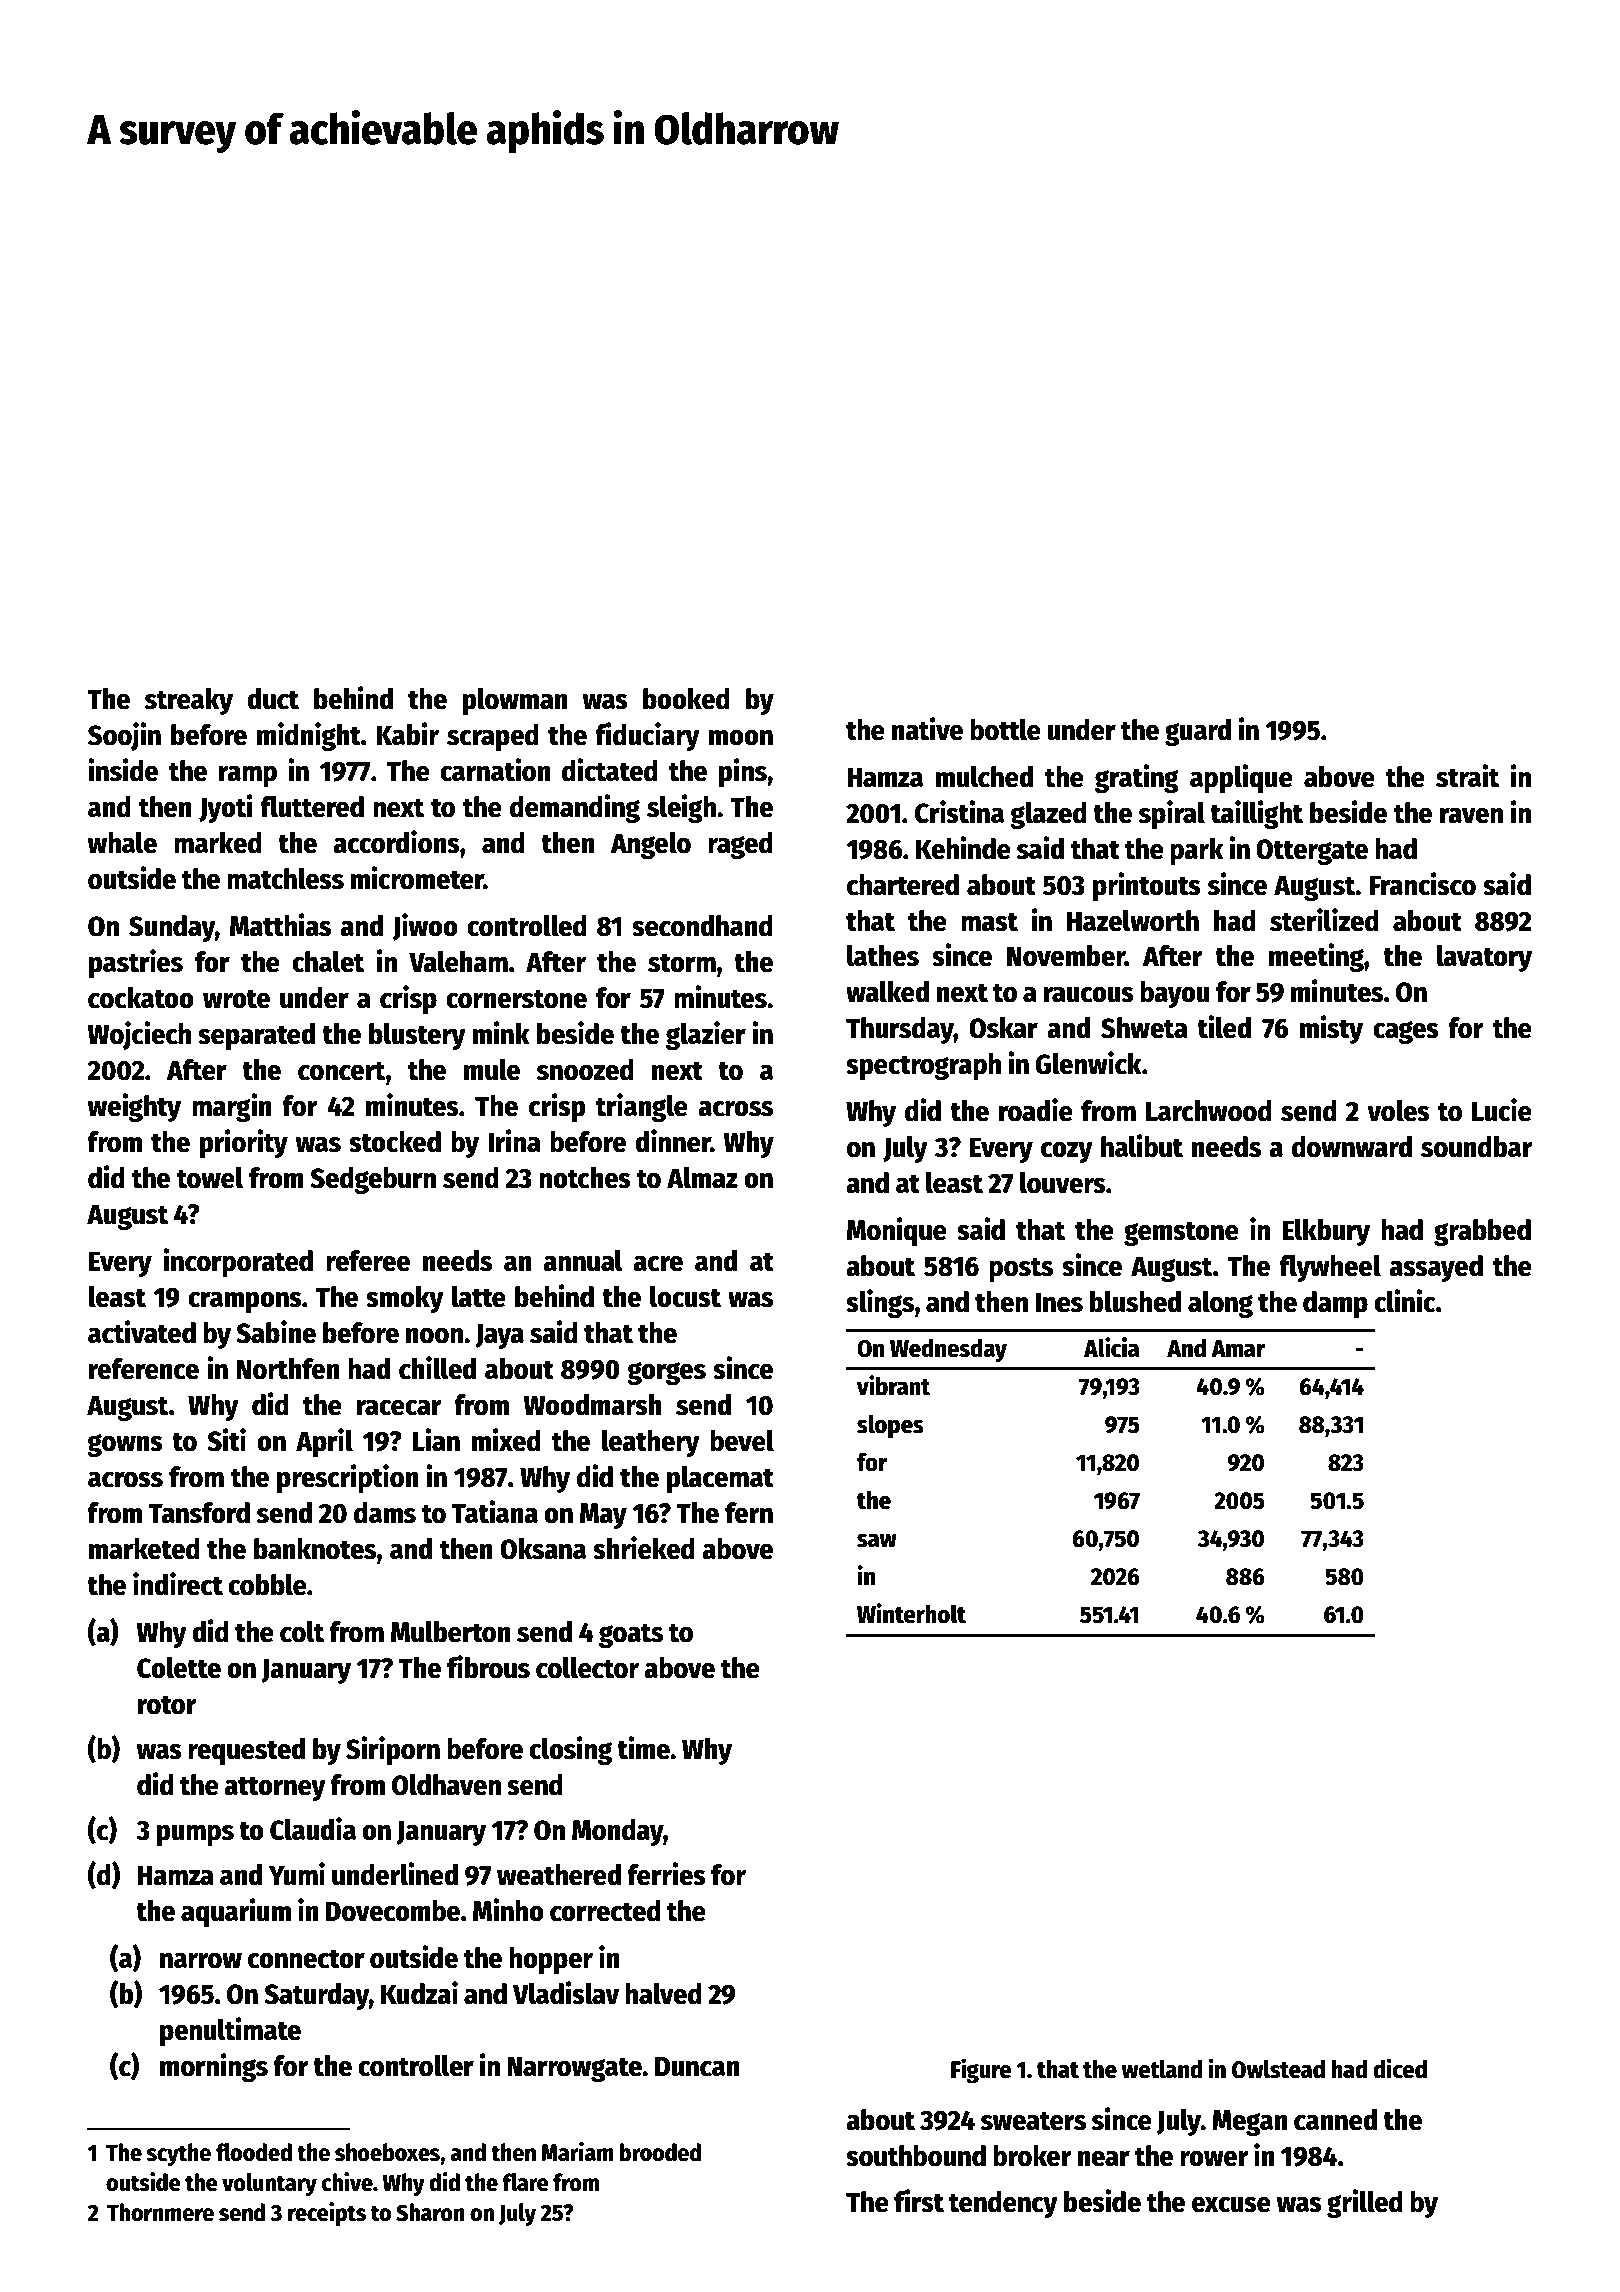 This image has height=2292, width=1620. I want to click on cages, so click(1406, 1032).
